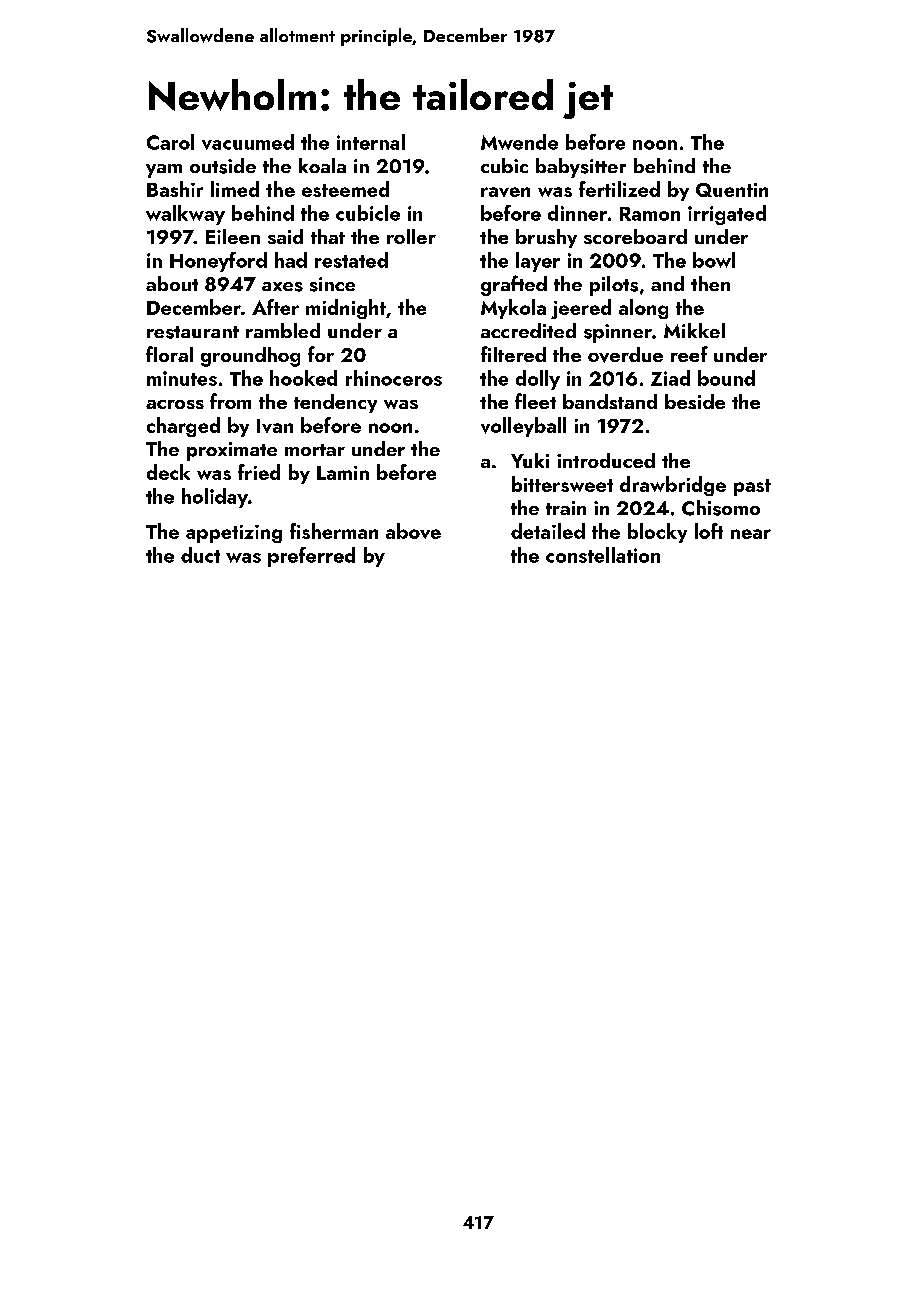 Image resolution: width=924 pixels, height=1311 pixels. I want to click on Mwende, so click(519, 142).
